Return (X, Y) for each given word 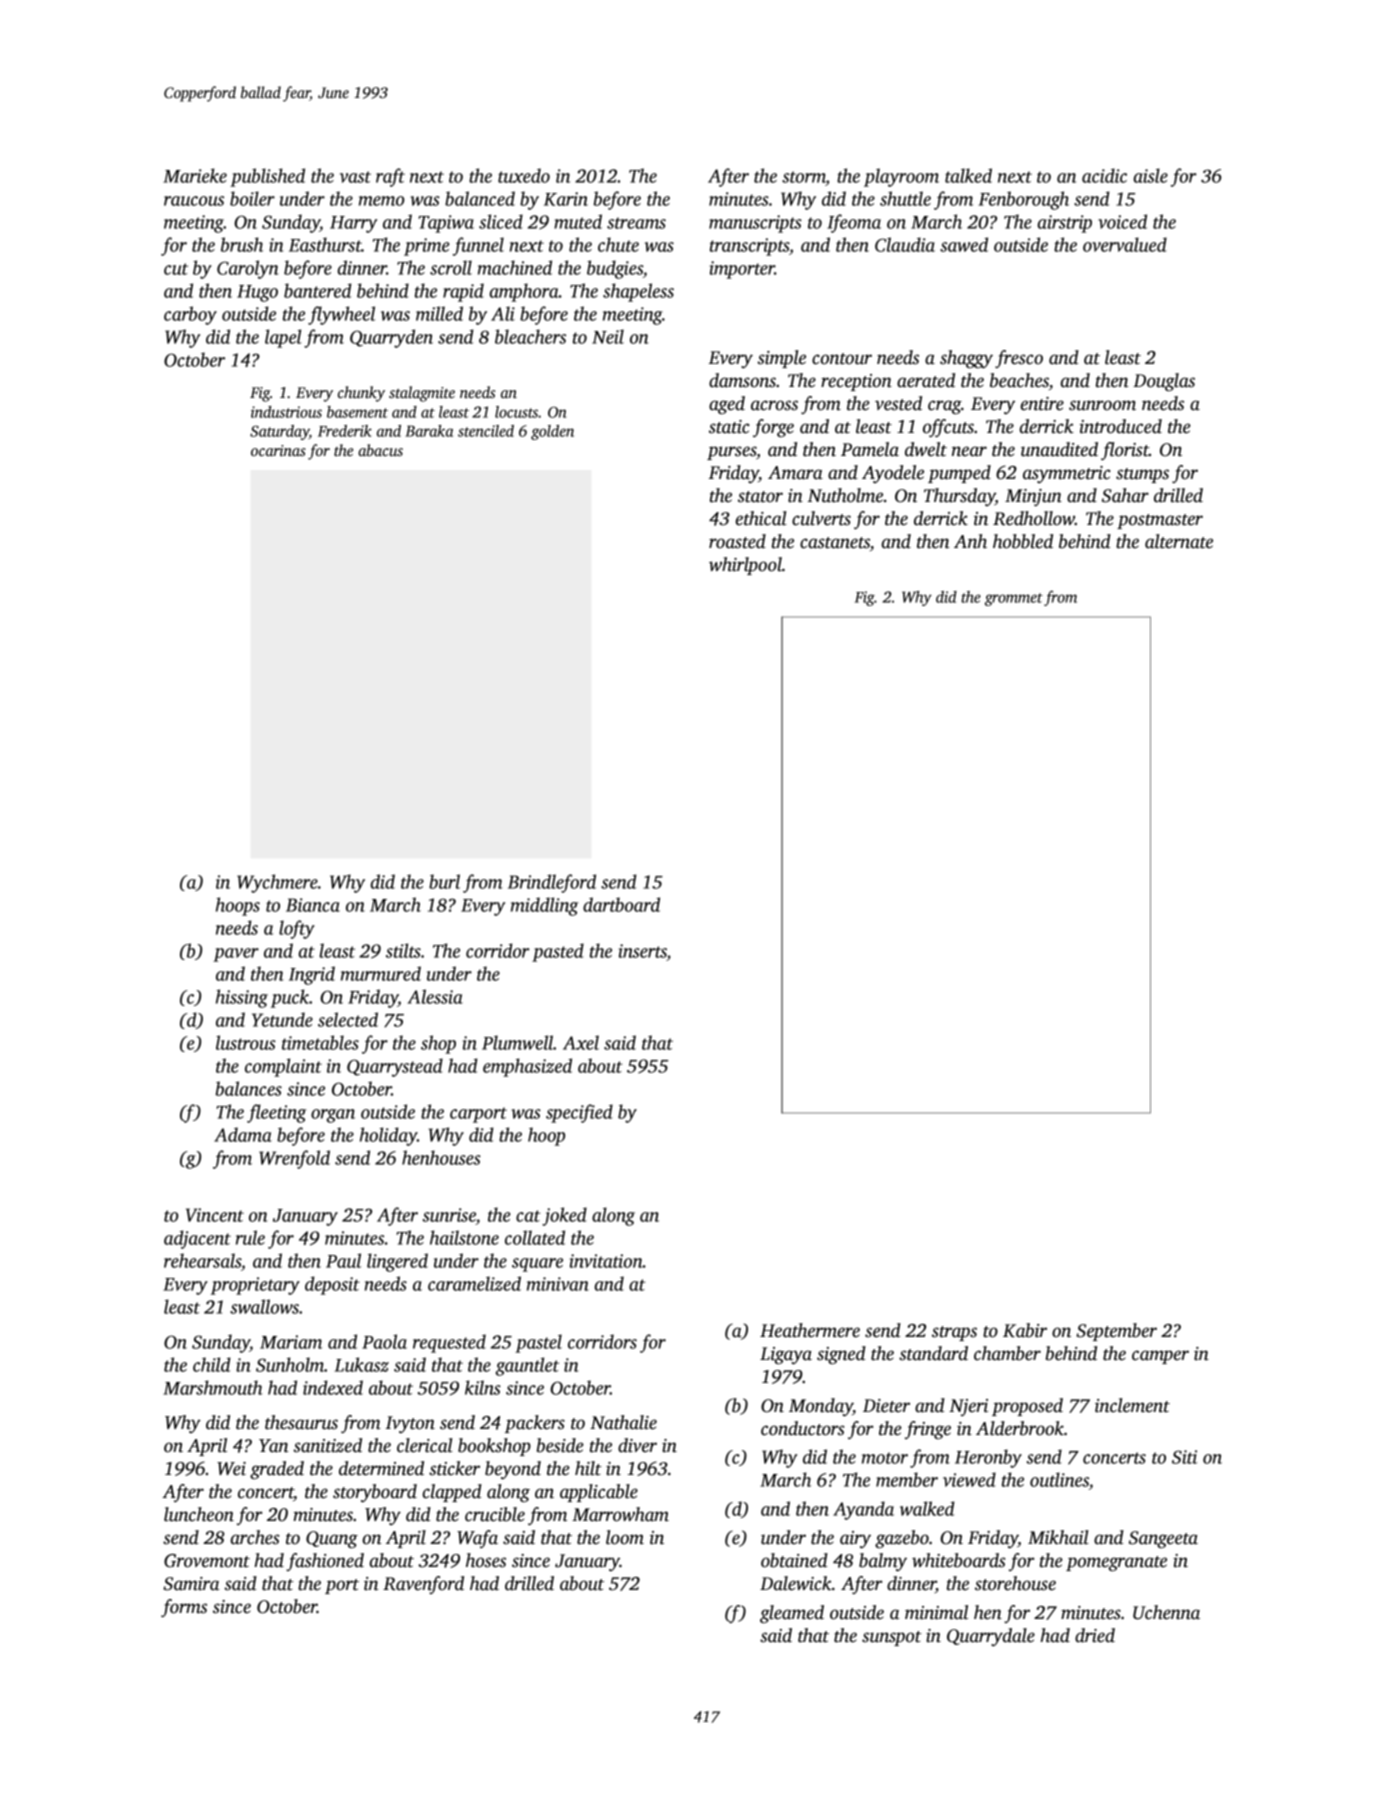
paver (236, 955)
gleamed (792, 1614)
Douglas (1164, 382)
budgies (615, 269)
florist (1125, 451)
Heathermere (810, 1330)
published (267, 177)
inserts (643, 951)
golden (552, 432)
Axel (581, 1042)
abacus (380, 450)
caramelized (474, 1283)
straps (954, 1333)
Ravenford (423, 1585)
